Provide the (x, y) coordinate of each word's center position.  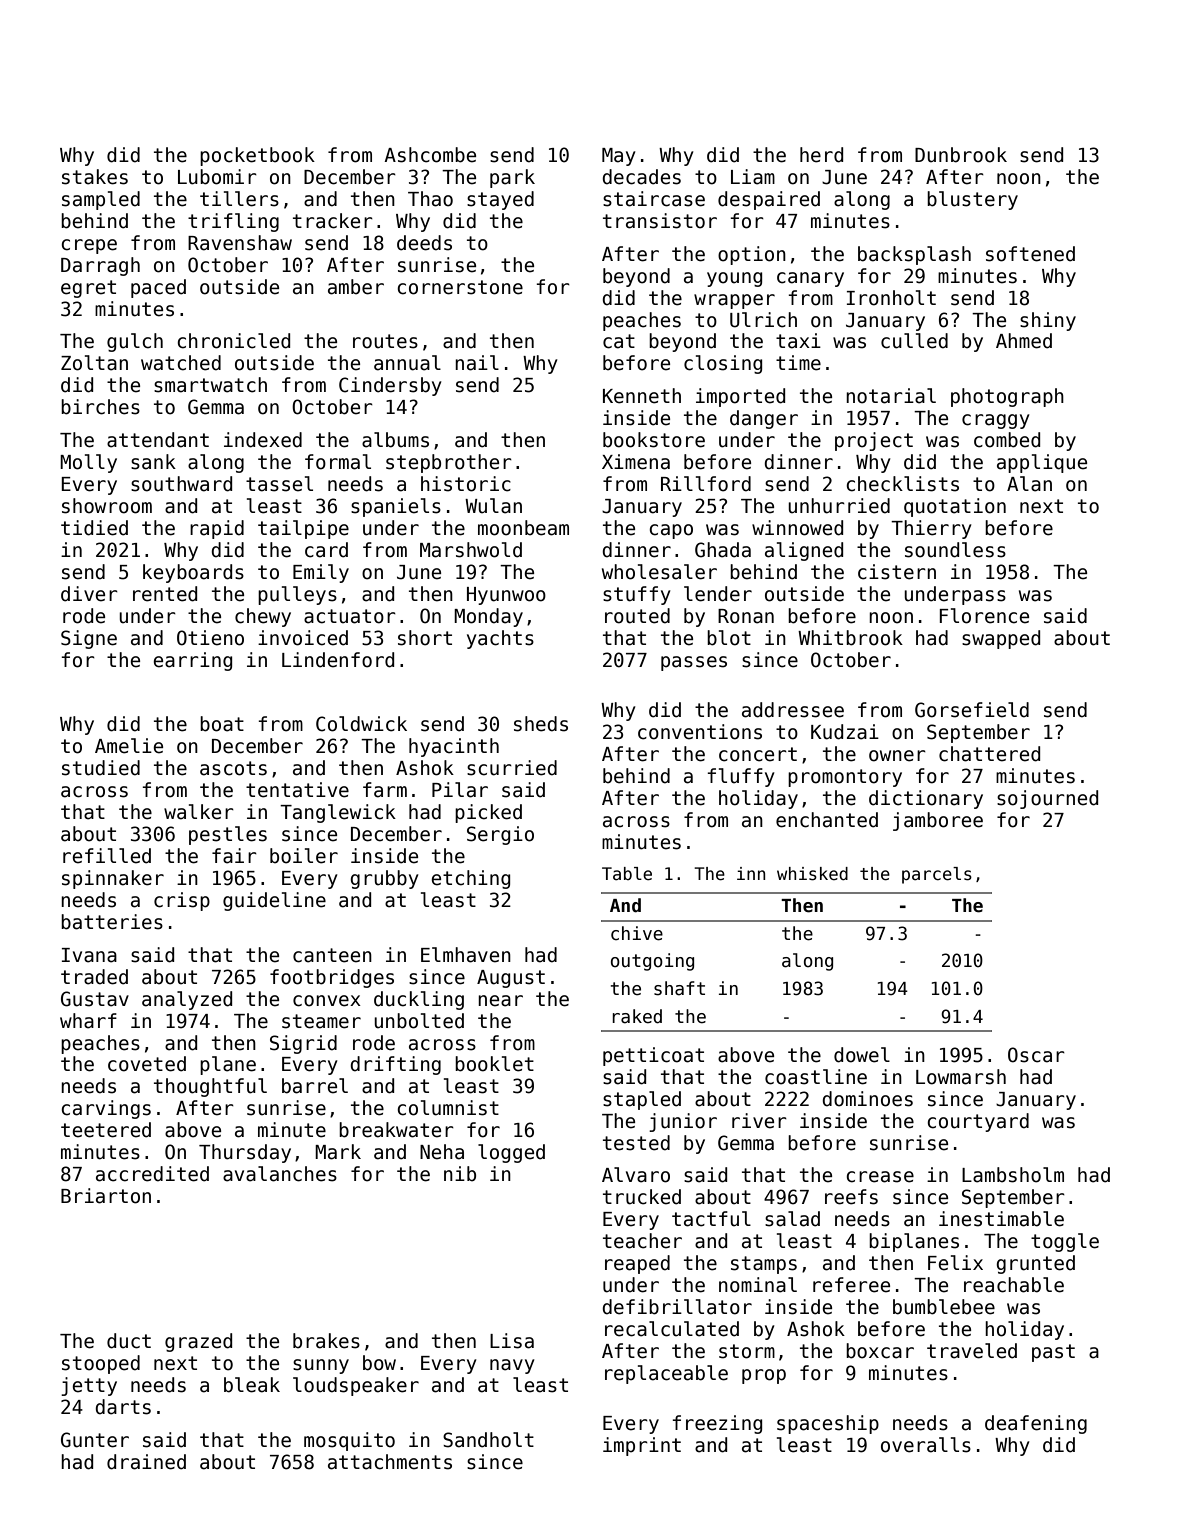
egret (88, 289)
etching (470, 879)
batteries (112, 922)
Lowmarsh (961, 1077)
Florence (984, 616)
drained (146, 1462)
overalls (926, 1445)
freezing (717, 1424)
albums (395, 440)
